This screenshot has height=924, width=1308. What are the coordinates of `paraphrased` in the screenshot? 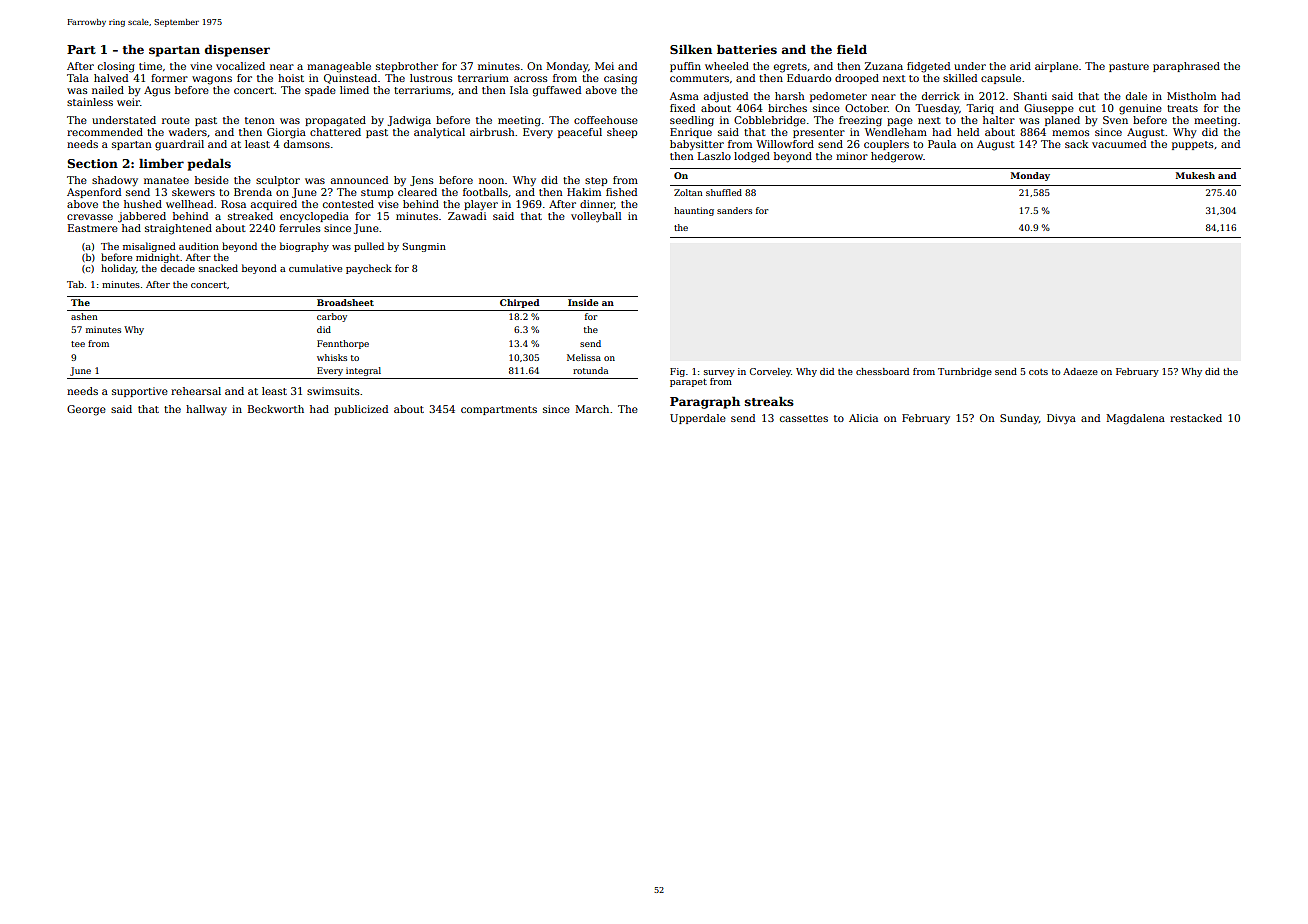 It's located at (1186, 67).
